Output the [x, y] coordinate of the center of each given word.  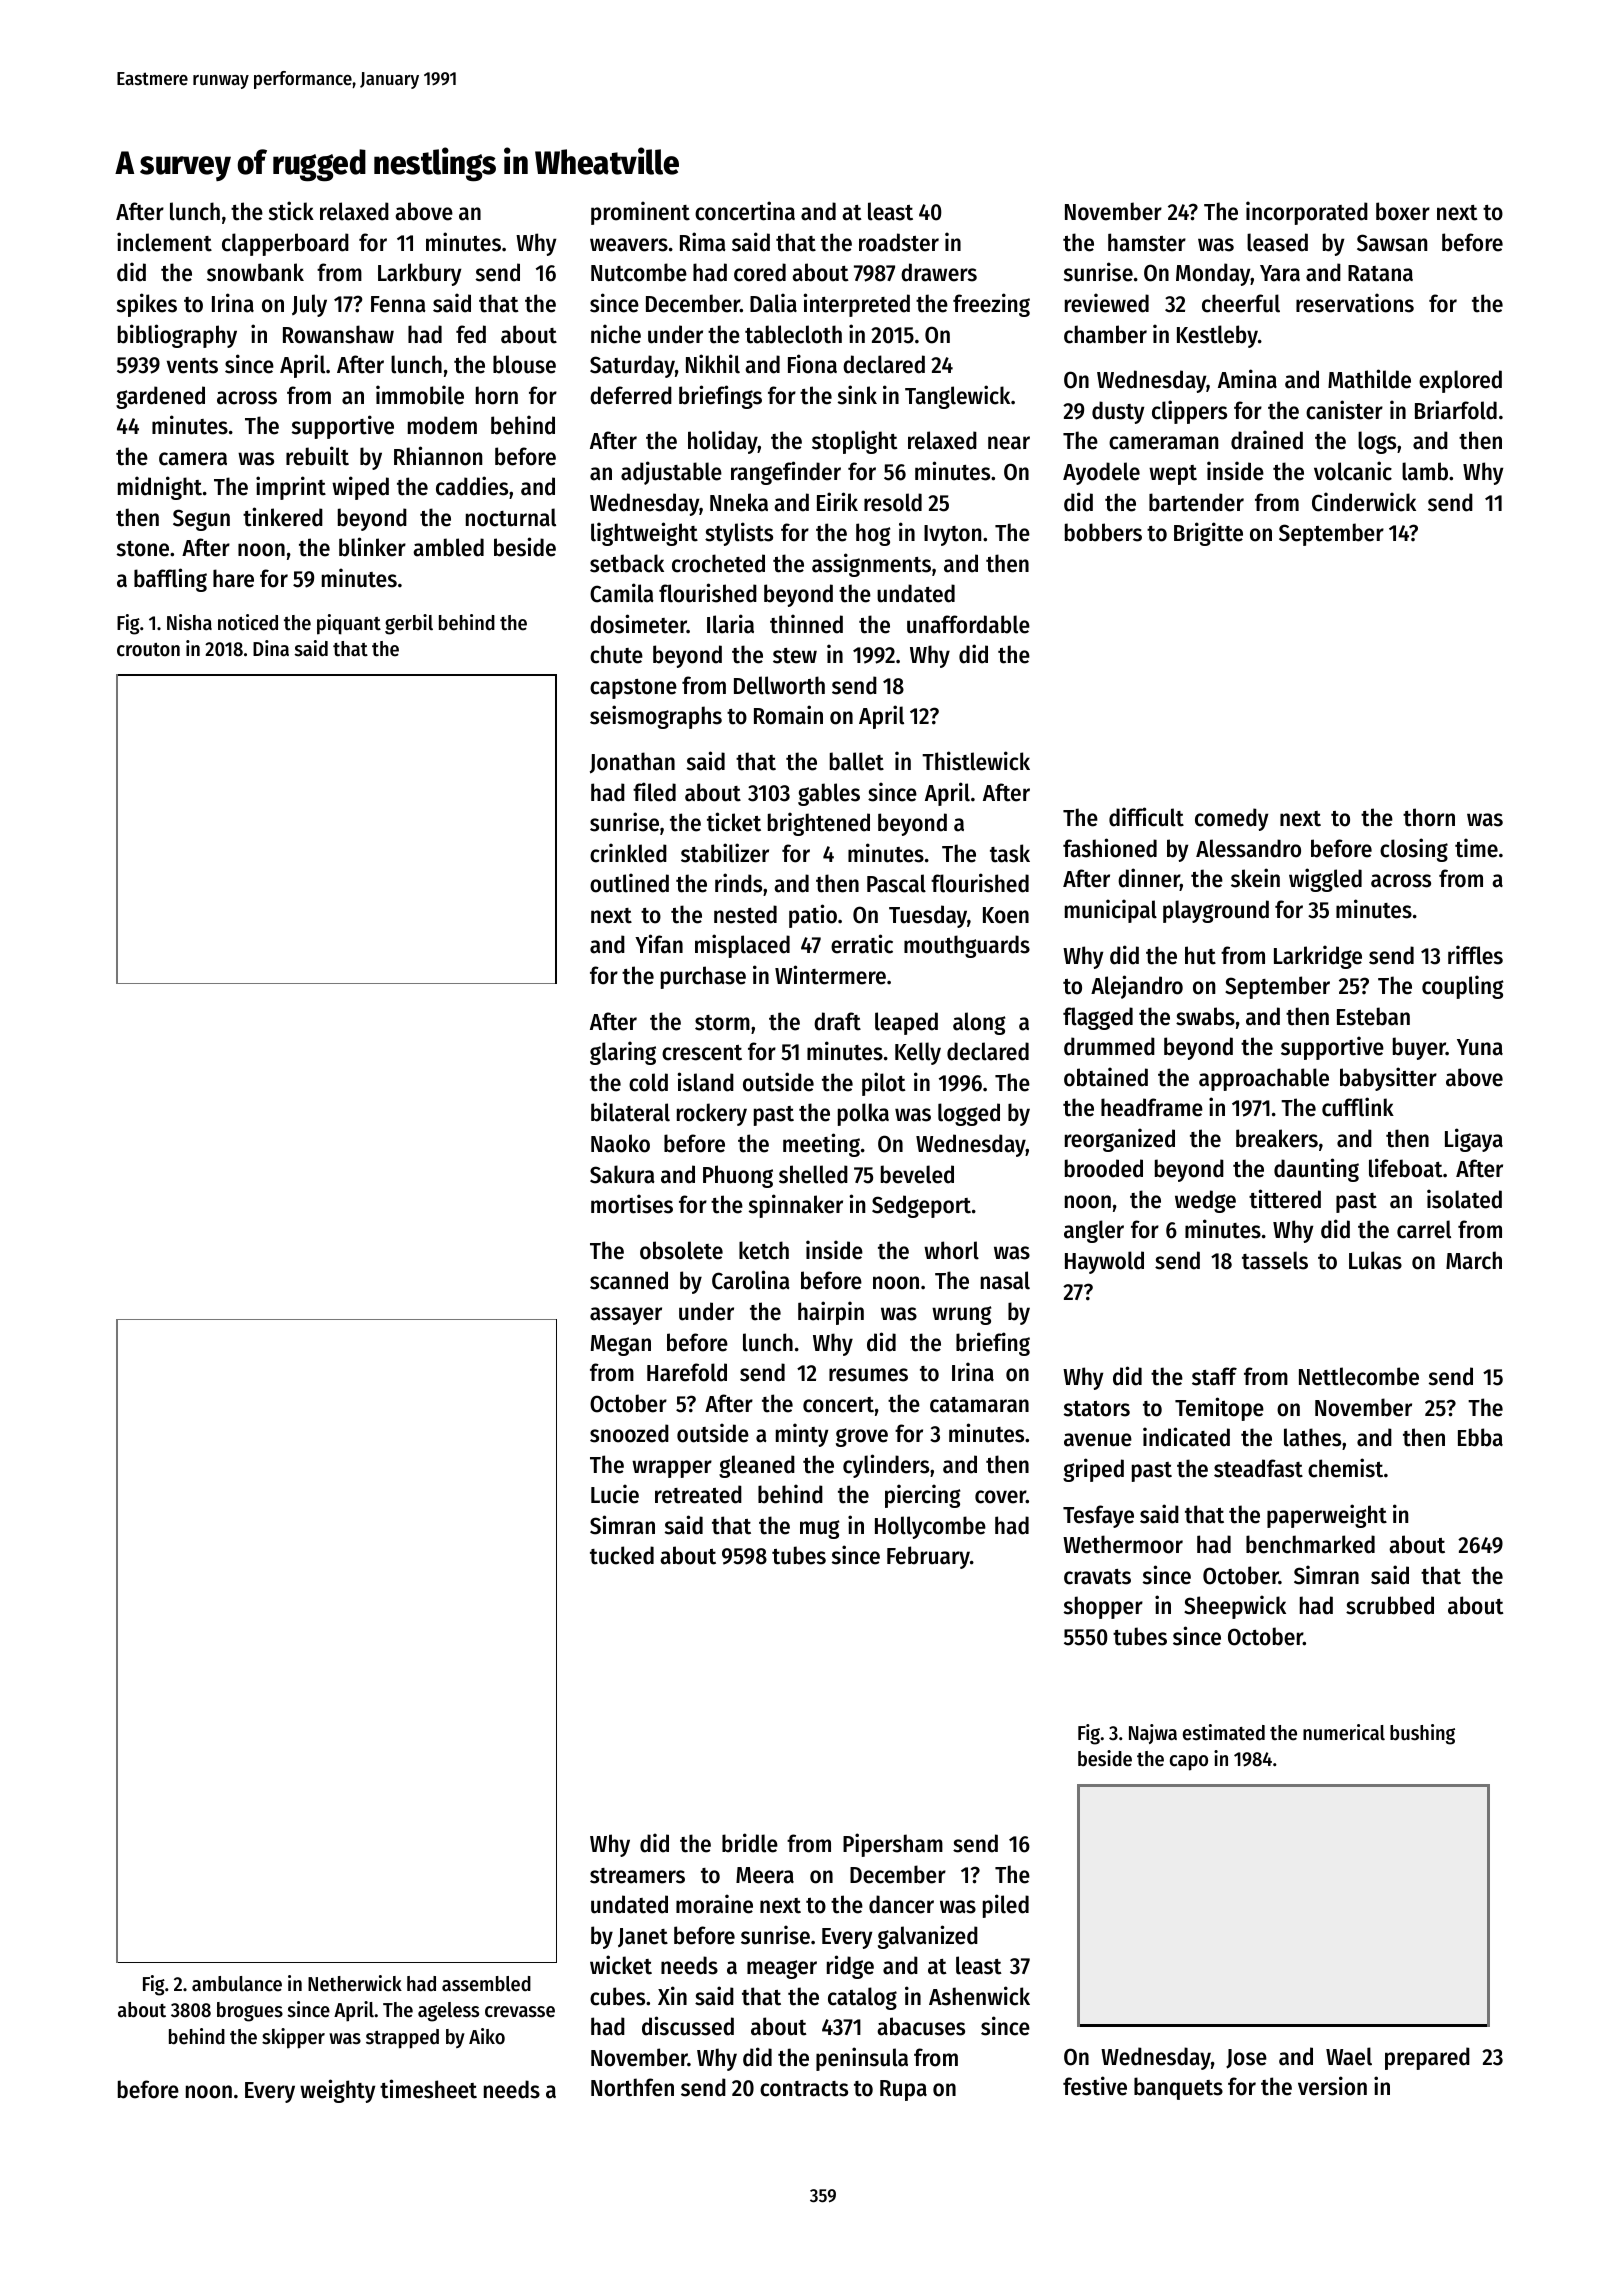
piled [1006, 1906]
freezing [991, 305]
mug [819, 1529]
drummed [1109, 1046]
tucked [622, 1555]
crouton [148, 650]
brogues [250, 2012]
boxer [1403, 211]
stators [1097, 1409]
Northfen [632, 2087]
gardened [160, 397]
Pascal [896, 883]
